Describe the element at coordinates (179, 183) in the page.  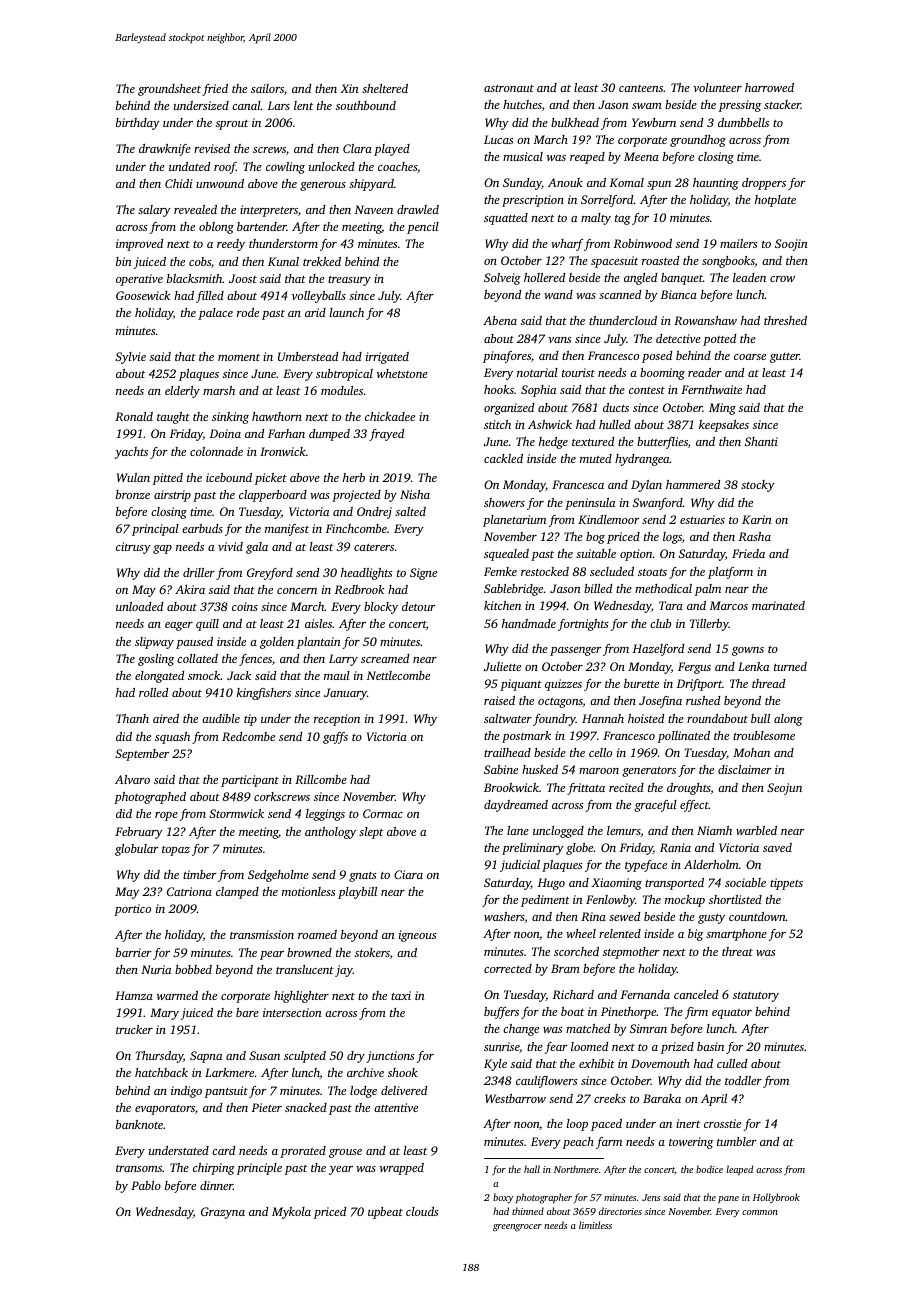
I see `Chidi` at that location.
